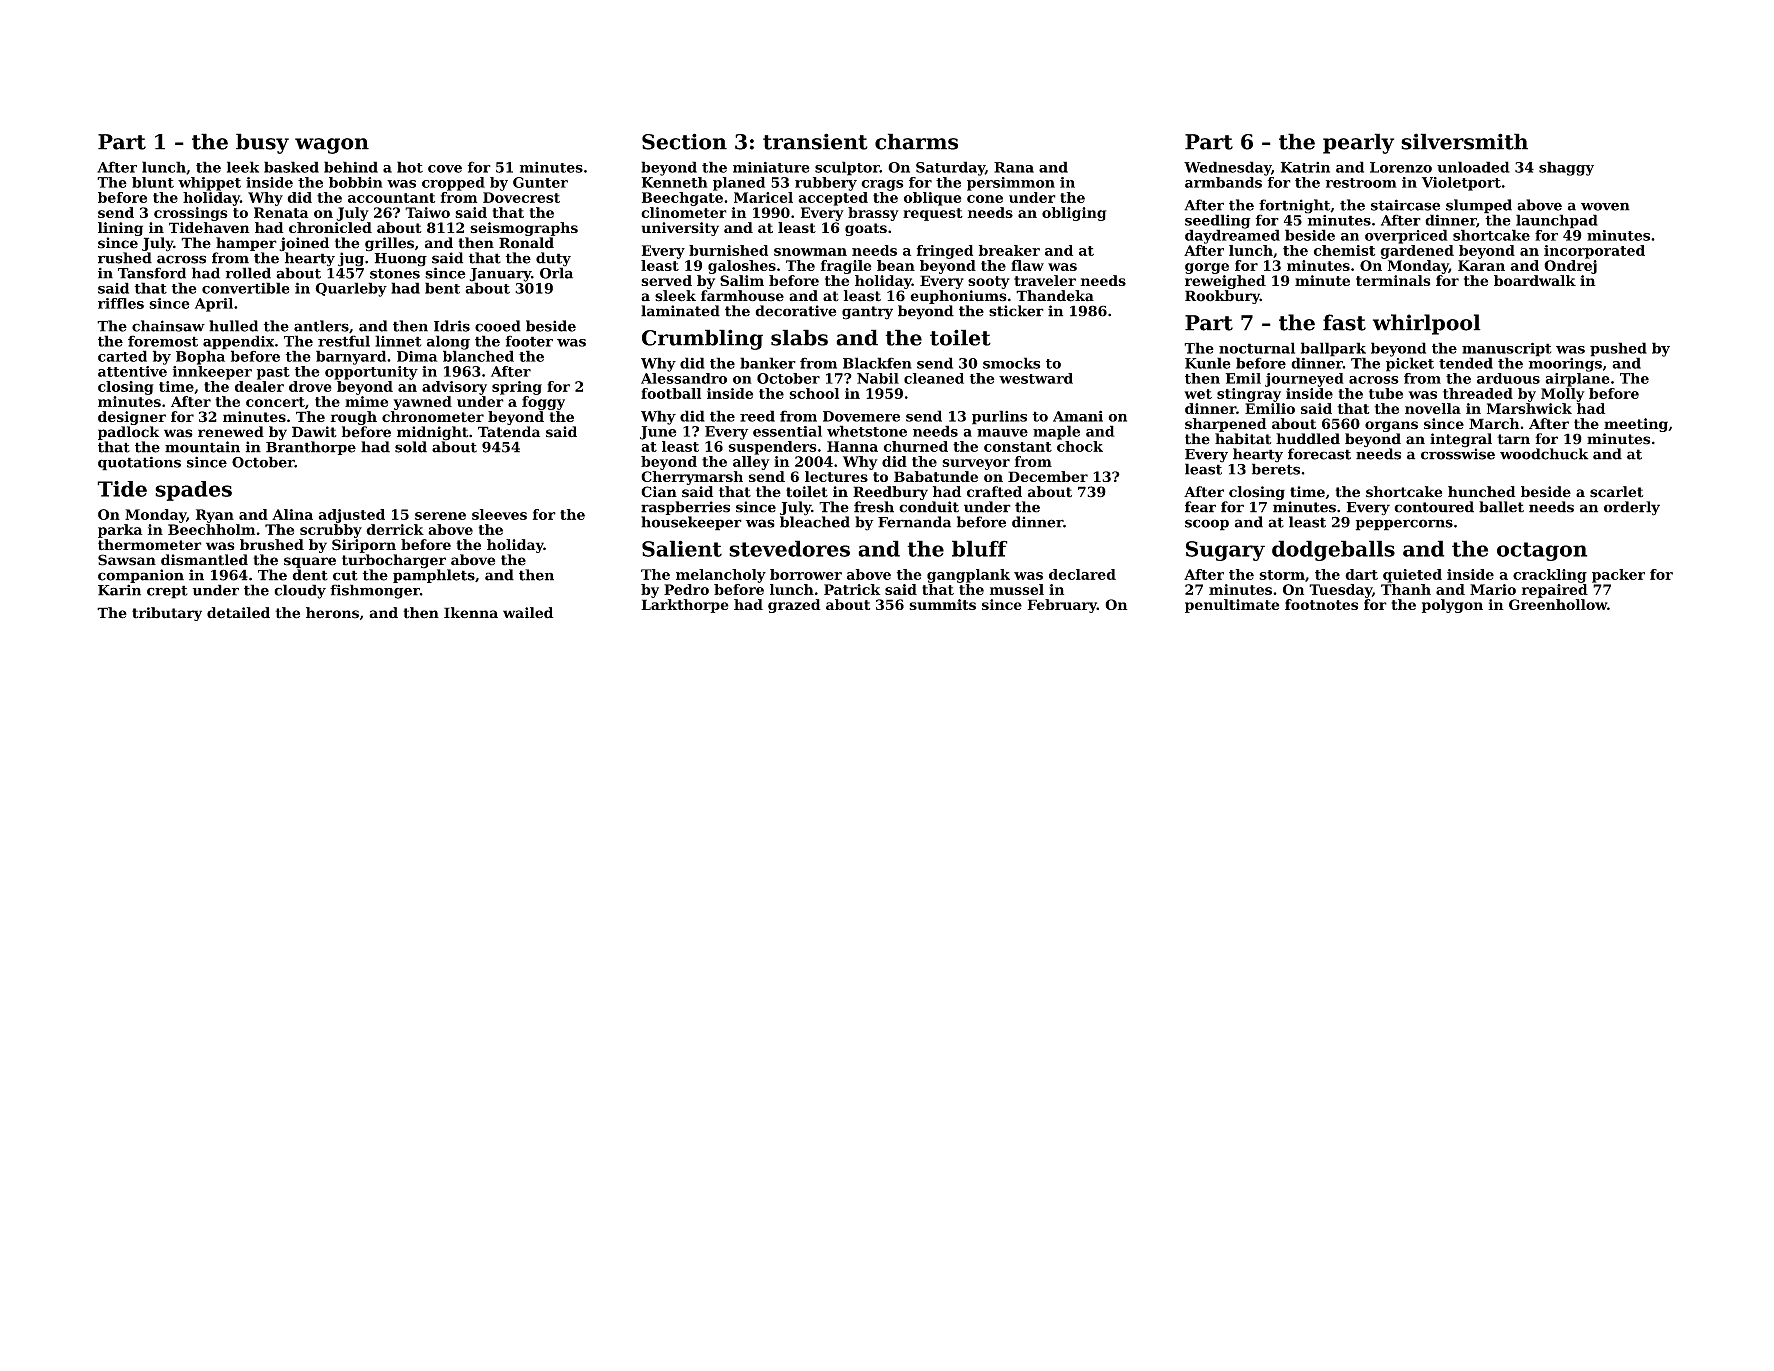 This screenshot has height=1371, width=1774. I want to click on wailed, so click(528, 613).
